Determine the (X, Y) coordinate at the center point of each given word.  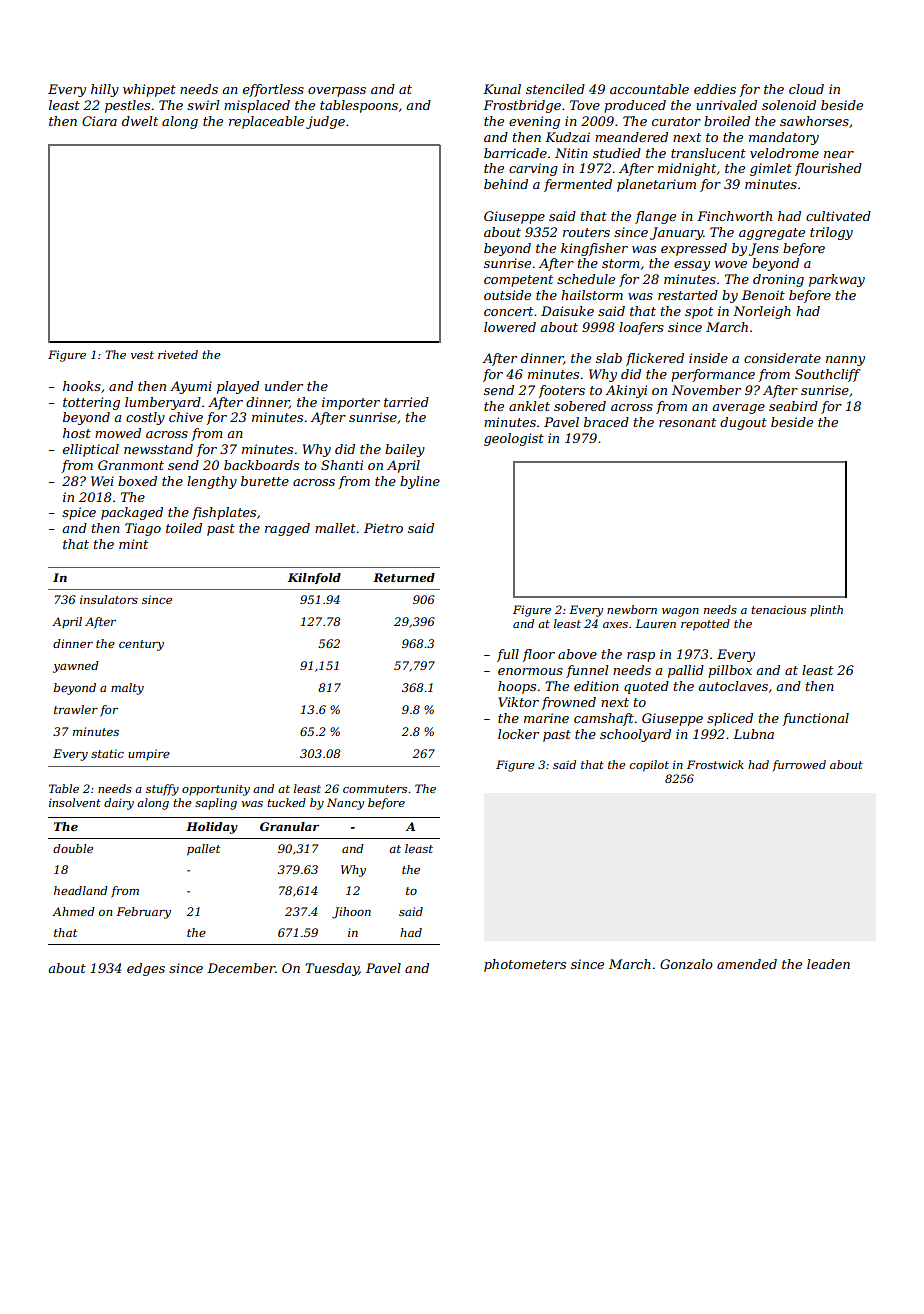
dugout (743, 423)
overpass (337, 92)
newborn (632, 609)
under (284, 386)
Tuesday (332, 969)
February (143, 913)
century (141, 645)
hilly (105, 90)
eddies (715, 89)
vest (142, 355)
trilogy (831, 233)
